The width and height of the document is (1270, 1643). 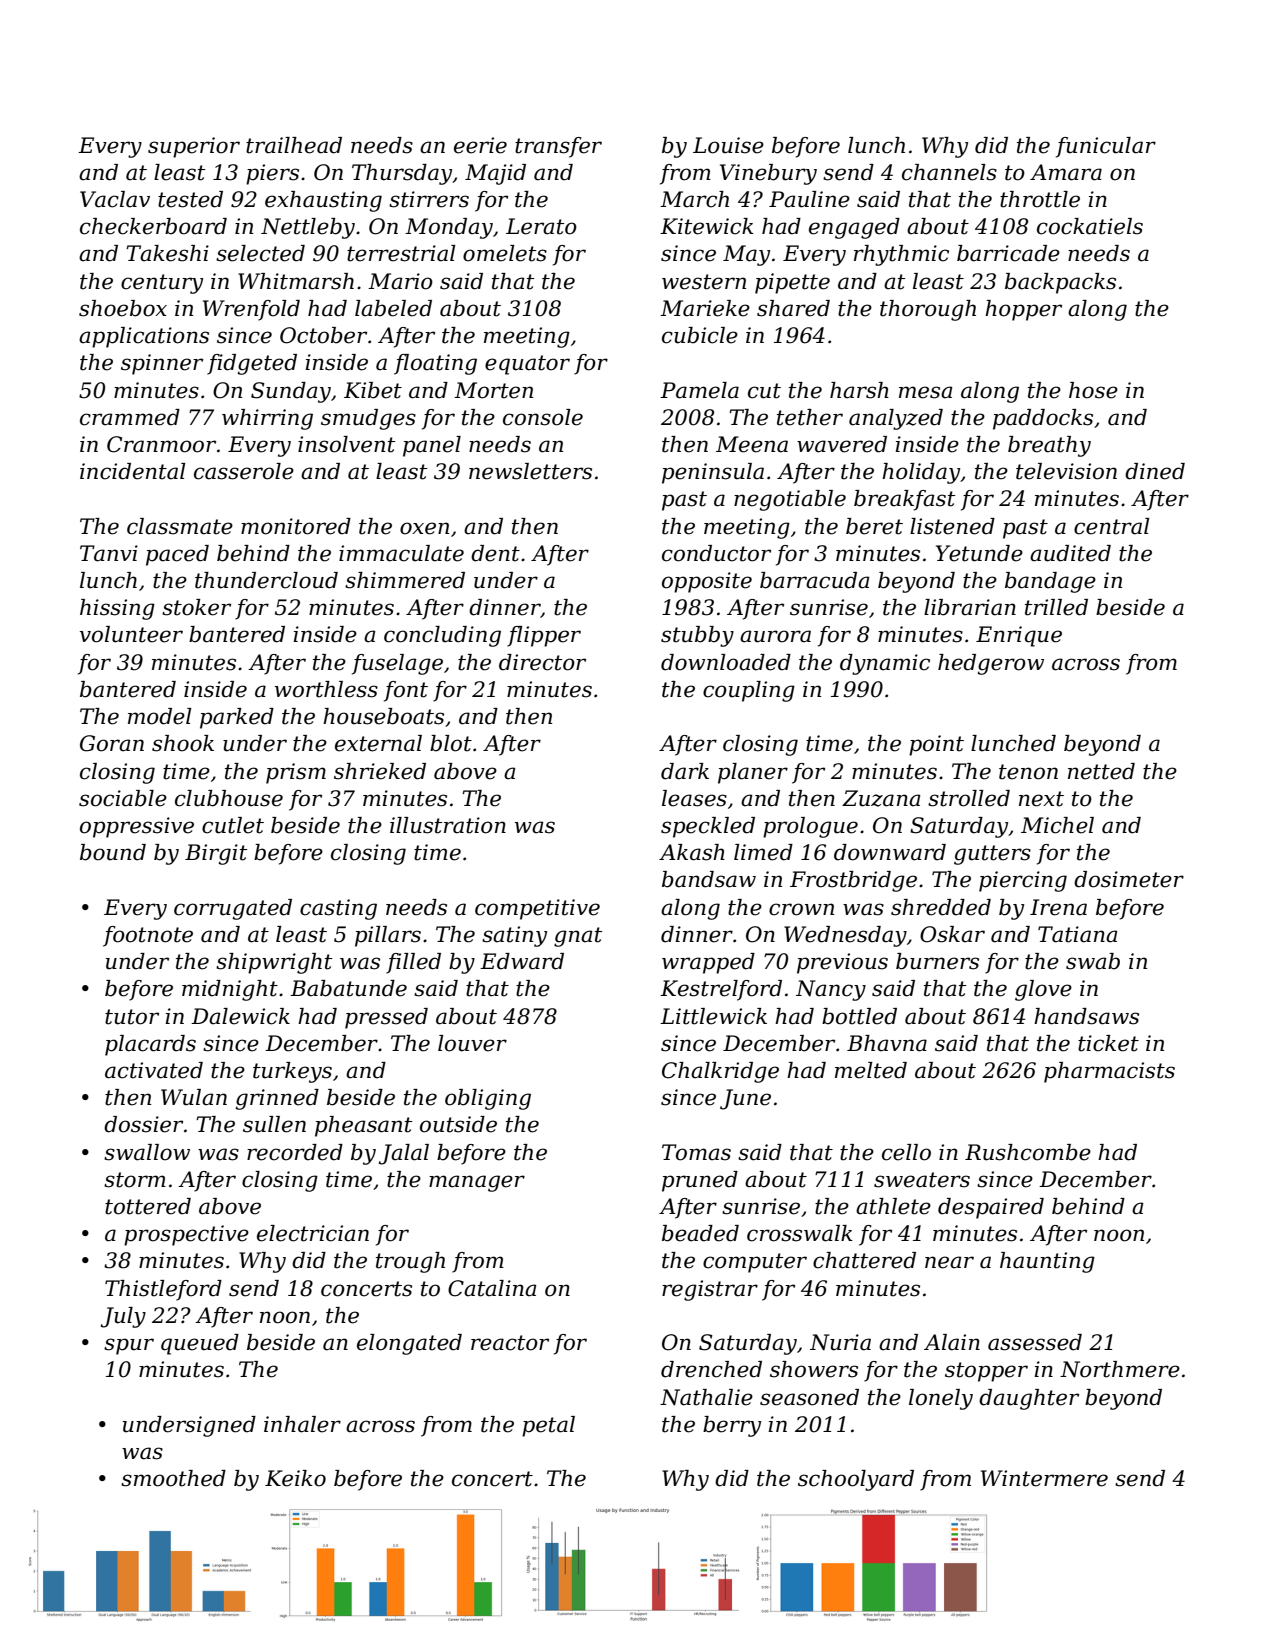 What do you see at coordinates (716, 553) in the document?
I see `conductor` at bounding box center [716, 553].
